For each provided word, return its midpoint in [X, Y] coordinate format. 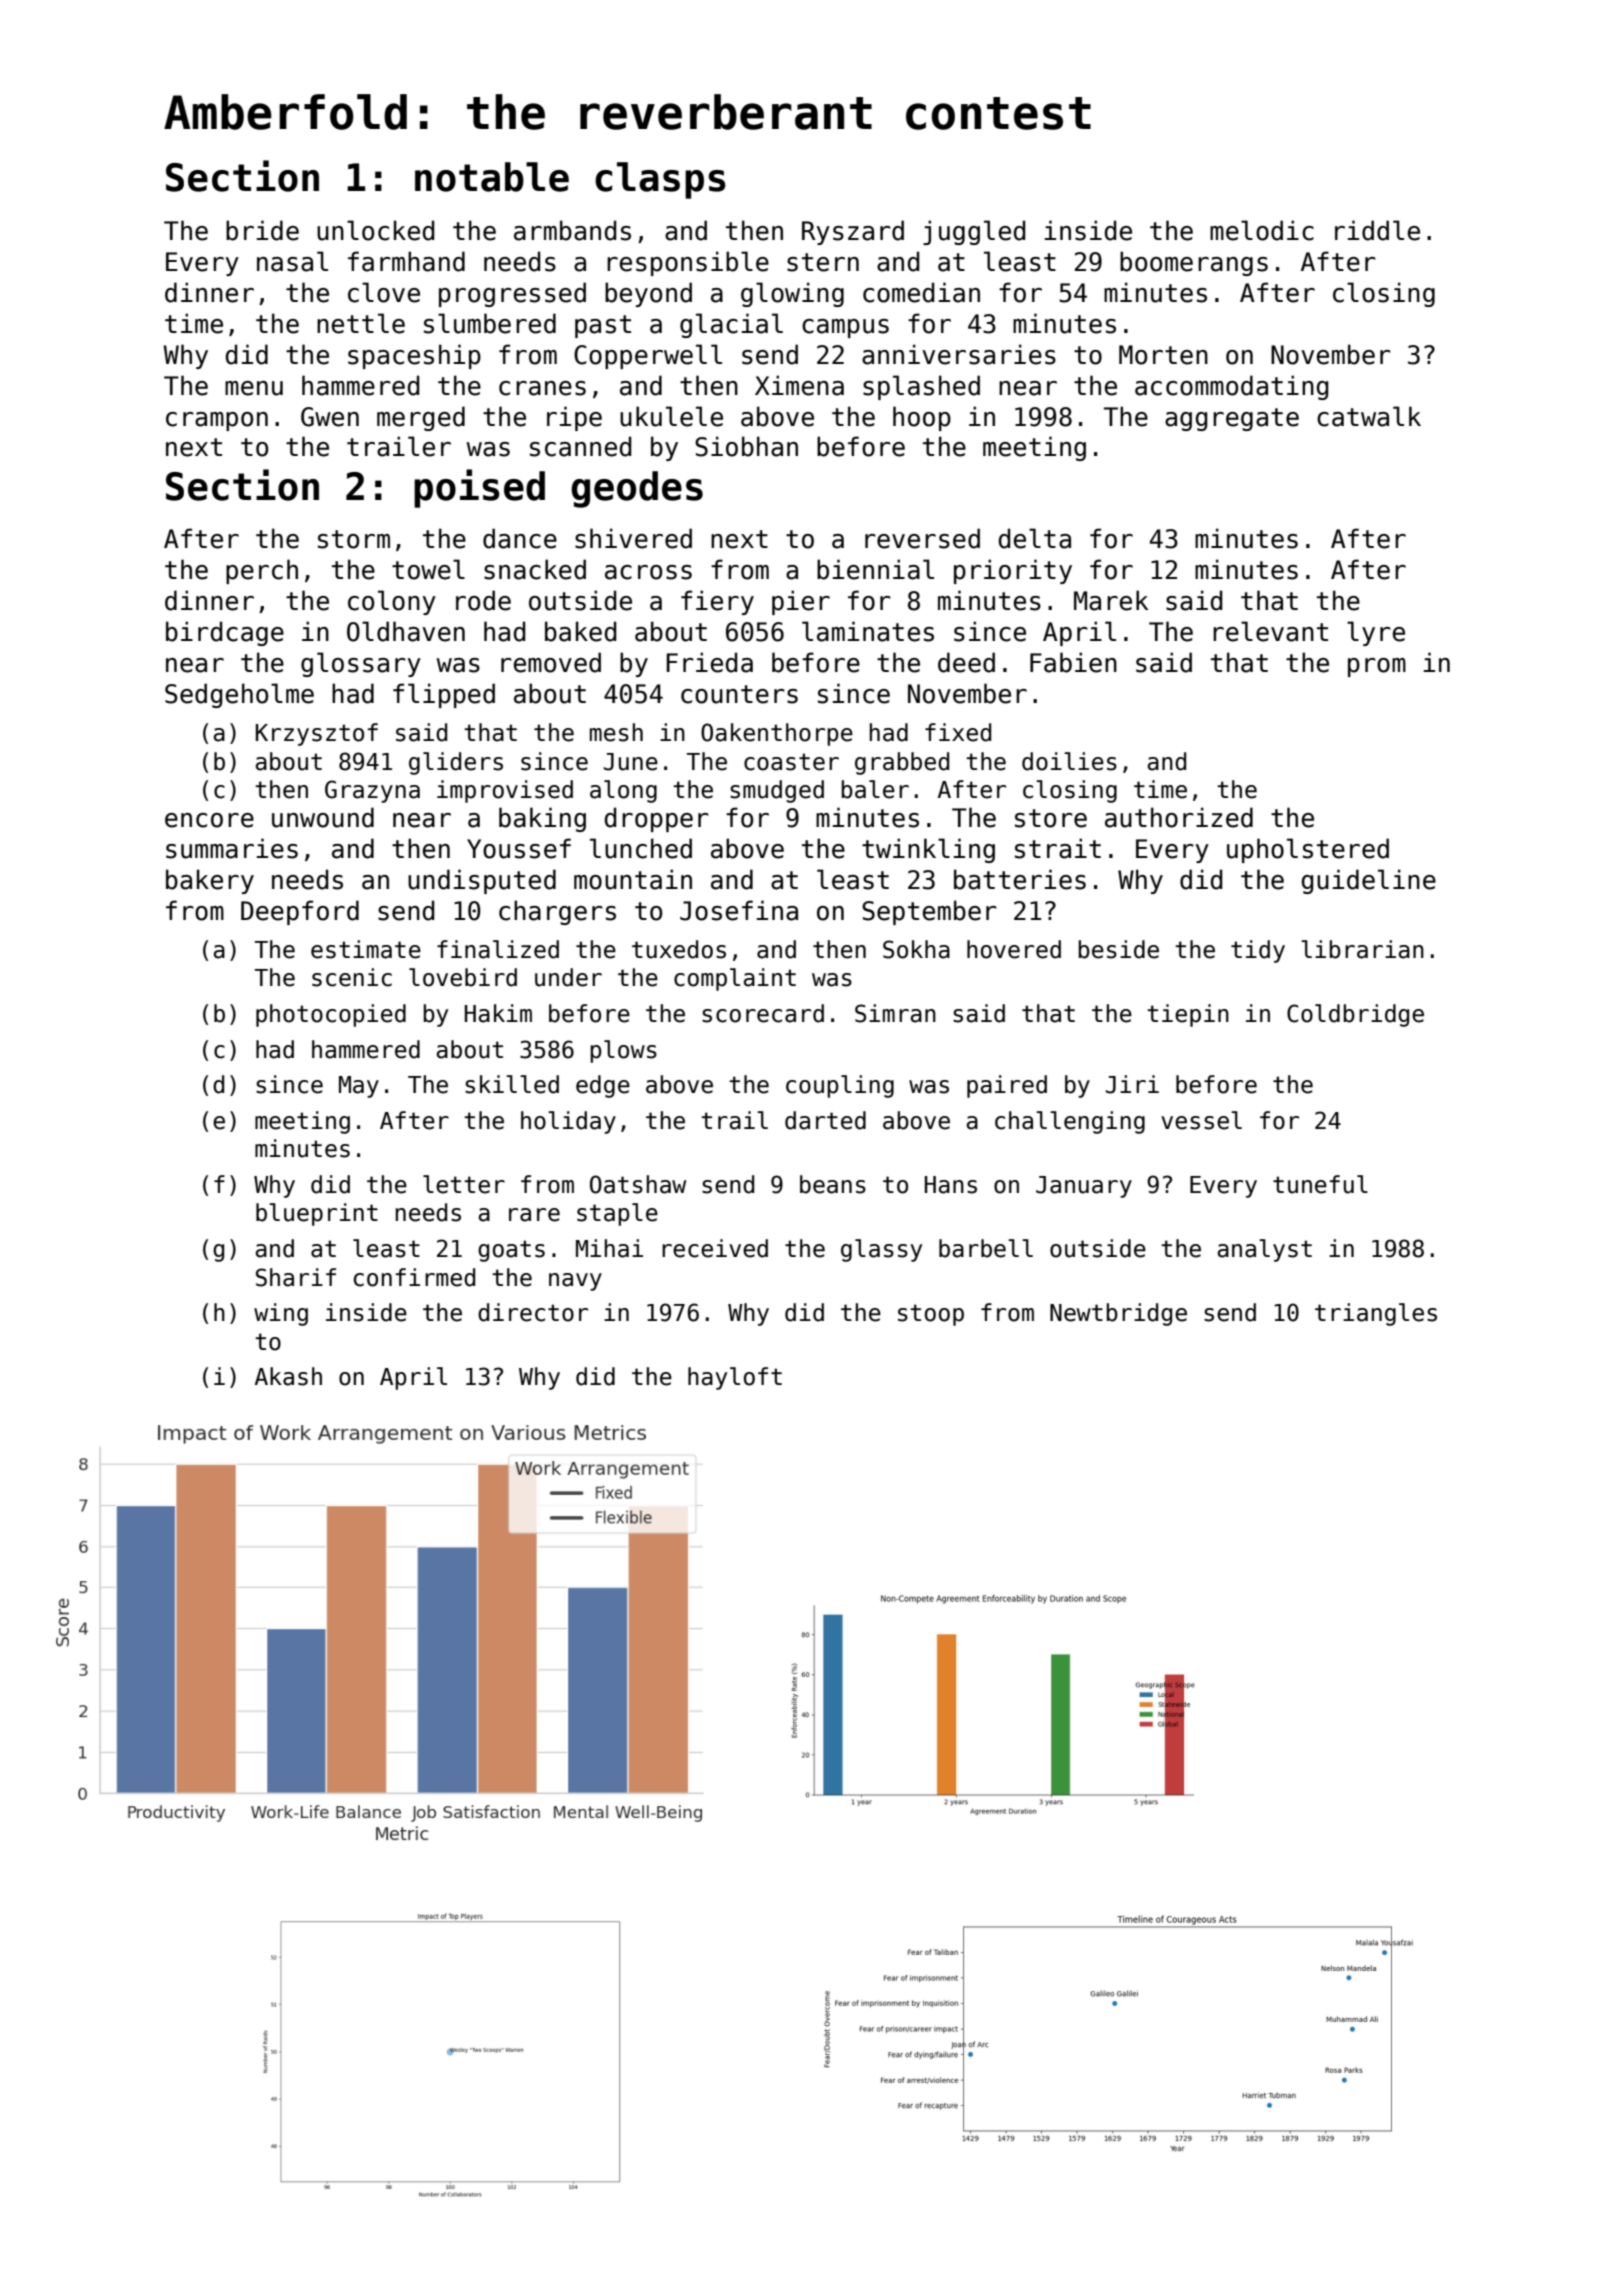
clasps [660, 180]
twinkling [928, 850]
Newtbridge [1118, 1314]
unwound [323, 817]
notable [492, 177]
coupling [840, 1086]
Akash [288, 1376]
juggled [974, 232]
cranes [542, 388]
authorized [1179, 817]
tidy [1258, 951]
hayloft [735, 1378]
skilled [512, 1084]
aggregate [1232, 419]
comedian [921, 292]
